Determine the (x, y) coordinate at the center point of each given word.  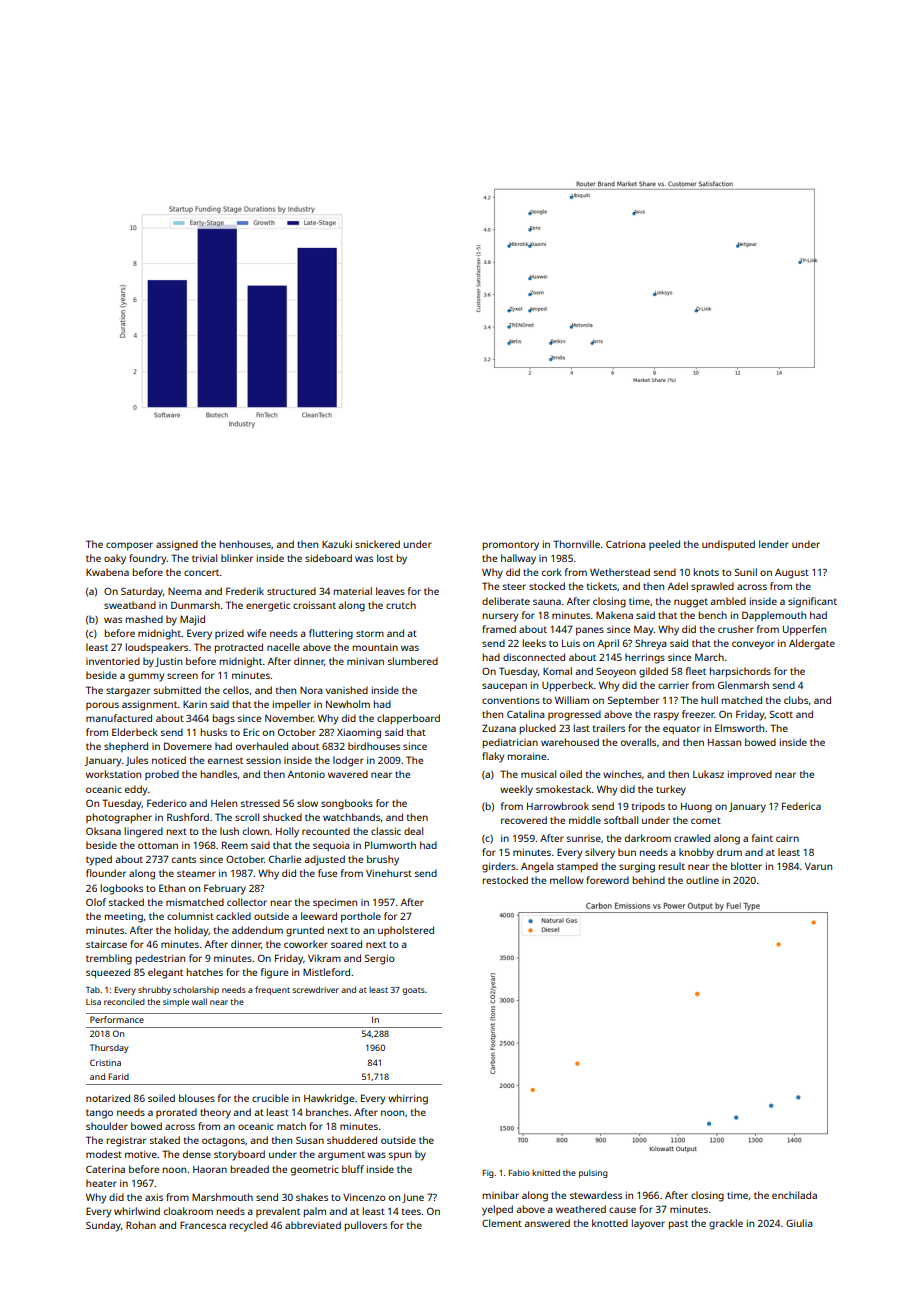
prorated (176, 1113)
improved (750, 775)
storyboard (239, 1155)
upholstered (406, 931)
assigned (177, 545)
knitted (546, 1172)
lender (774, 544)
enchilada (794, 1195)
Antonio (306, 774)
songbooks (347, 804)
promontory (511, 546)
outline (702, 880)
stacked (126, 902)
